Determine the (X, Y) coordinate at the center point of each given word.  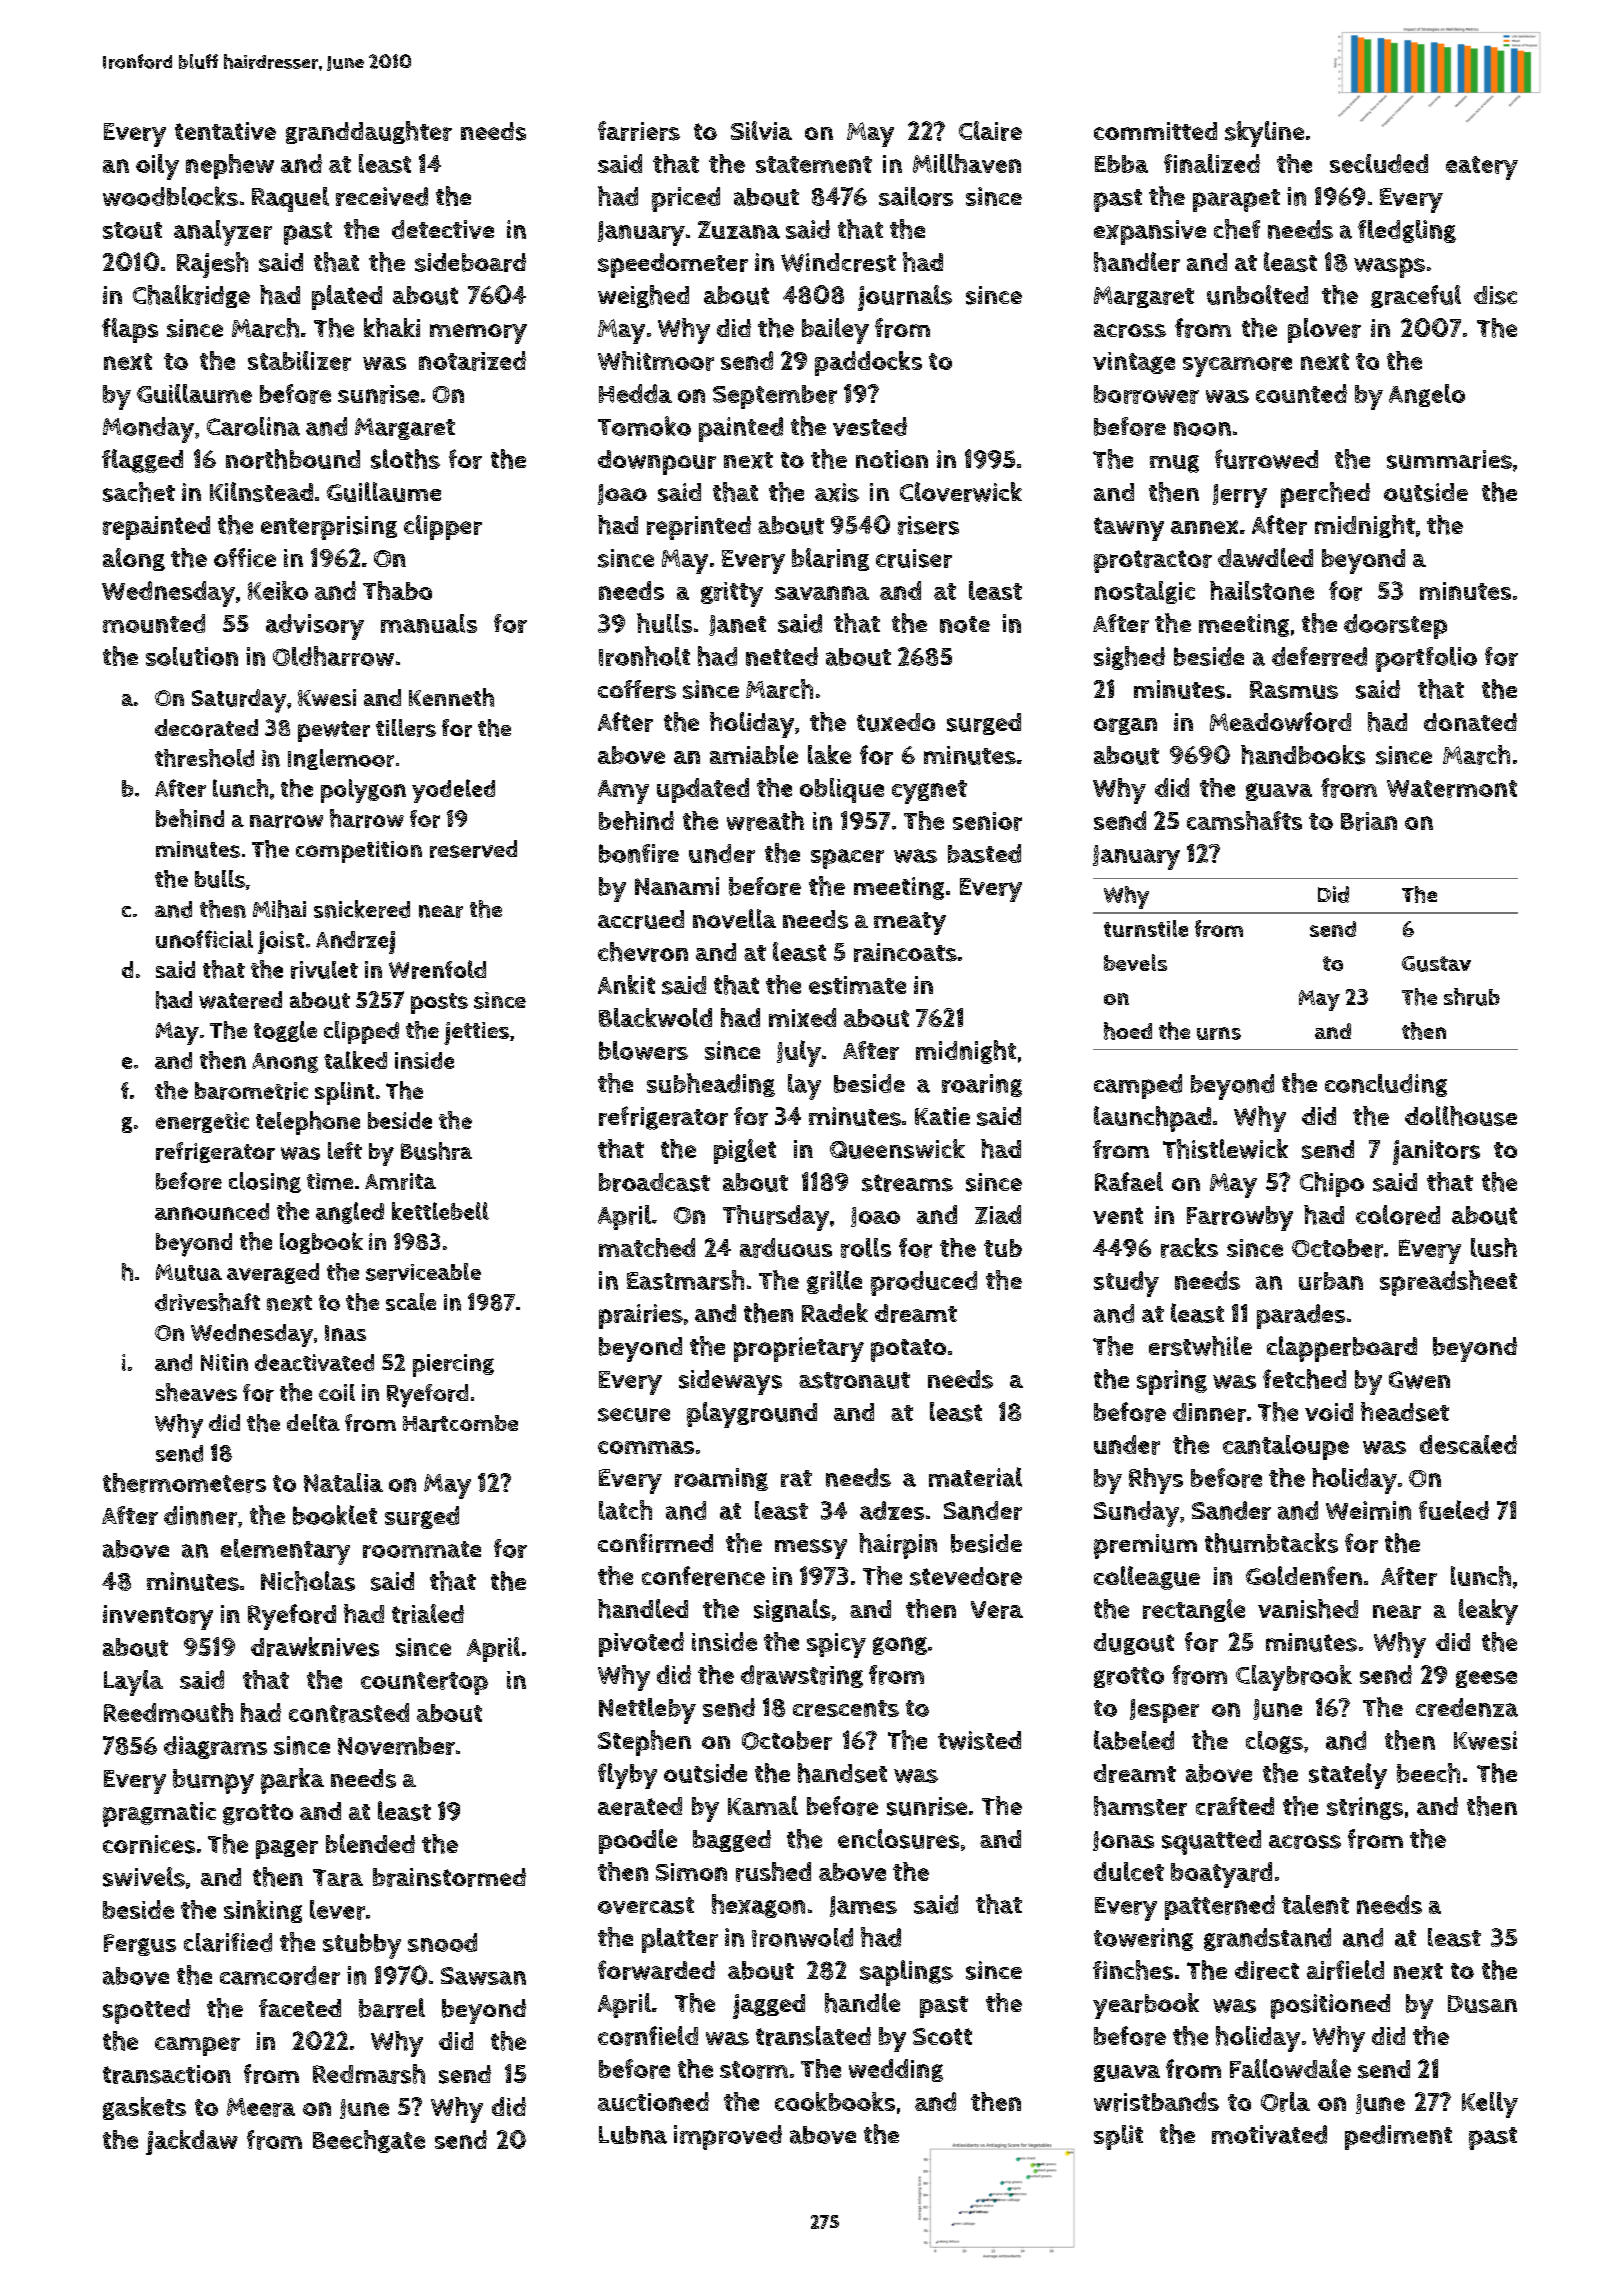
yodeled (453, 791)
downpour (657, 462)
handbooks (1303, 755)
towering (1143, 1939)
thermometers (184, 1483)
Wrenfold (437, 969)
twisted (979, 1740)
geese (1486, 1679)
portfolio (1426, 659)
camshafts (1244, 820)
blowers (643, 1050)
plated (347, 297)
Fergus (140, 1945)
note (965, 624)
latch (625, 1510)
